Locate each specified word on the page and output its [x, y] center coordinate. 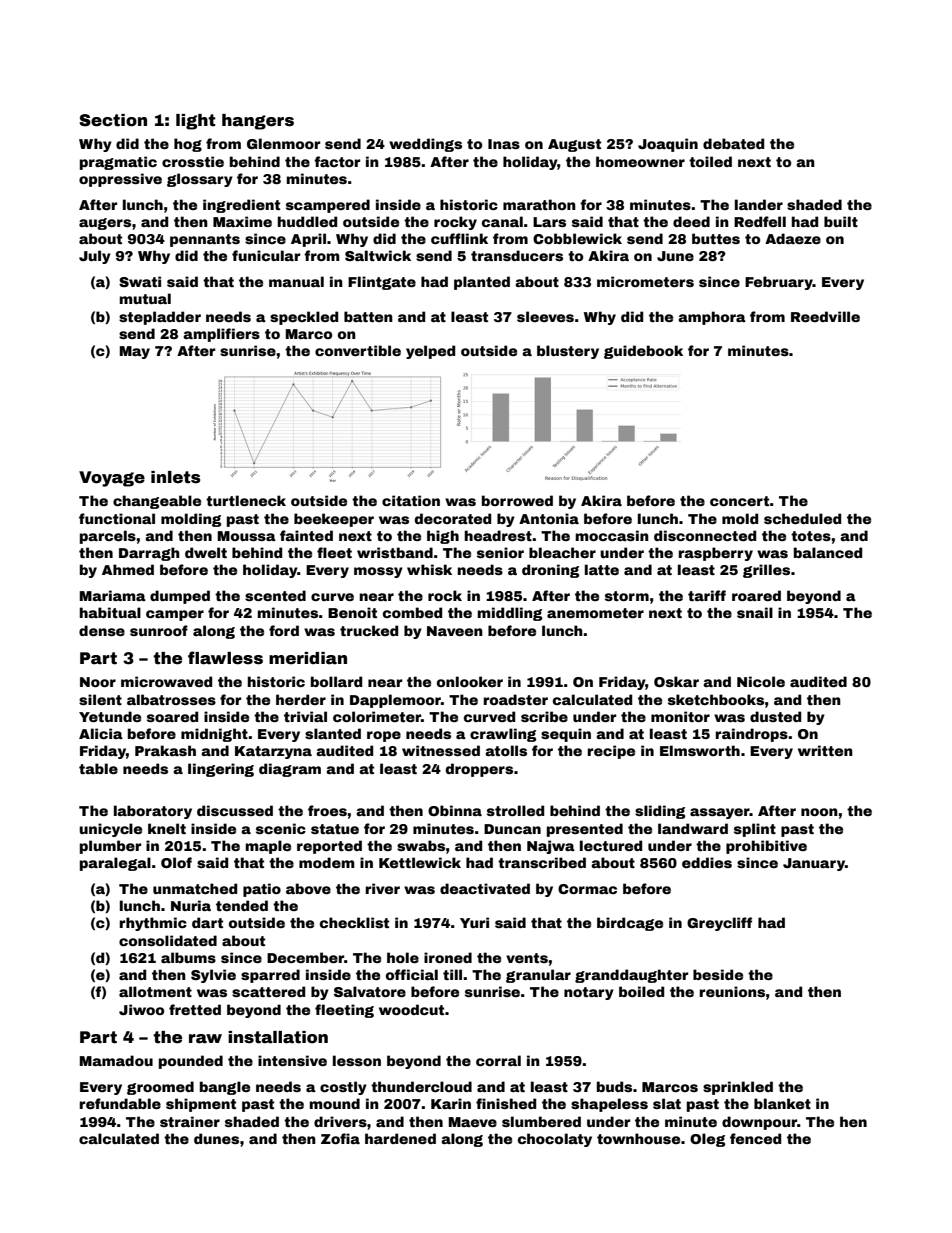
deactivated [485, 888]
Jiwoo [141, 1009]
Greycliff [719, 924]
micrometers [645, 281]
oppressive [120, 180]
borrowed [517, 500]
